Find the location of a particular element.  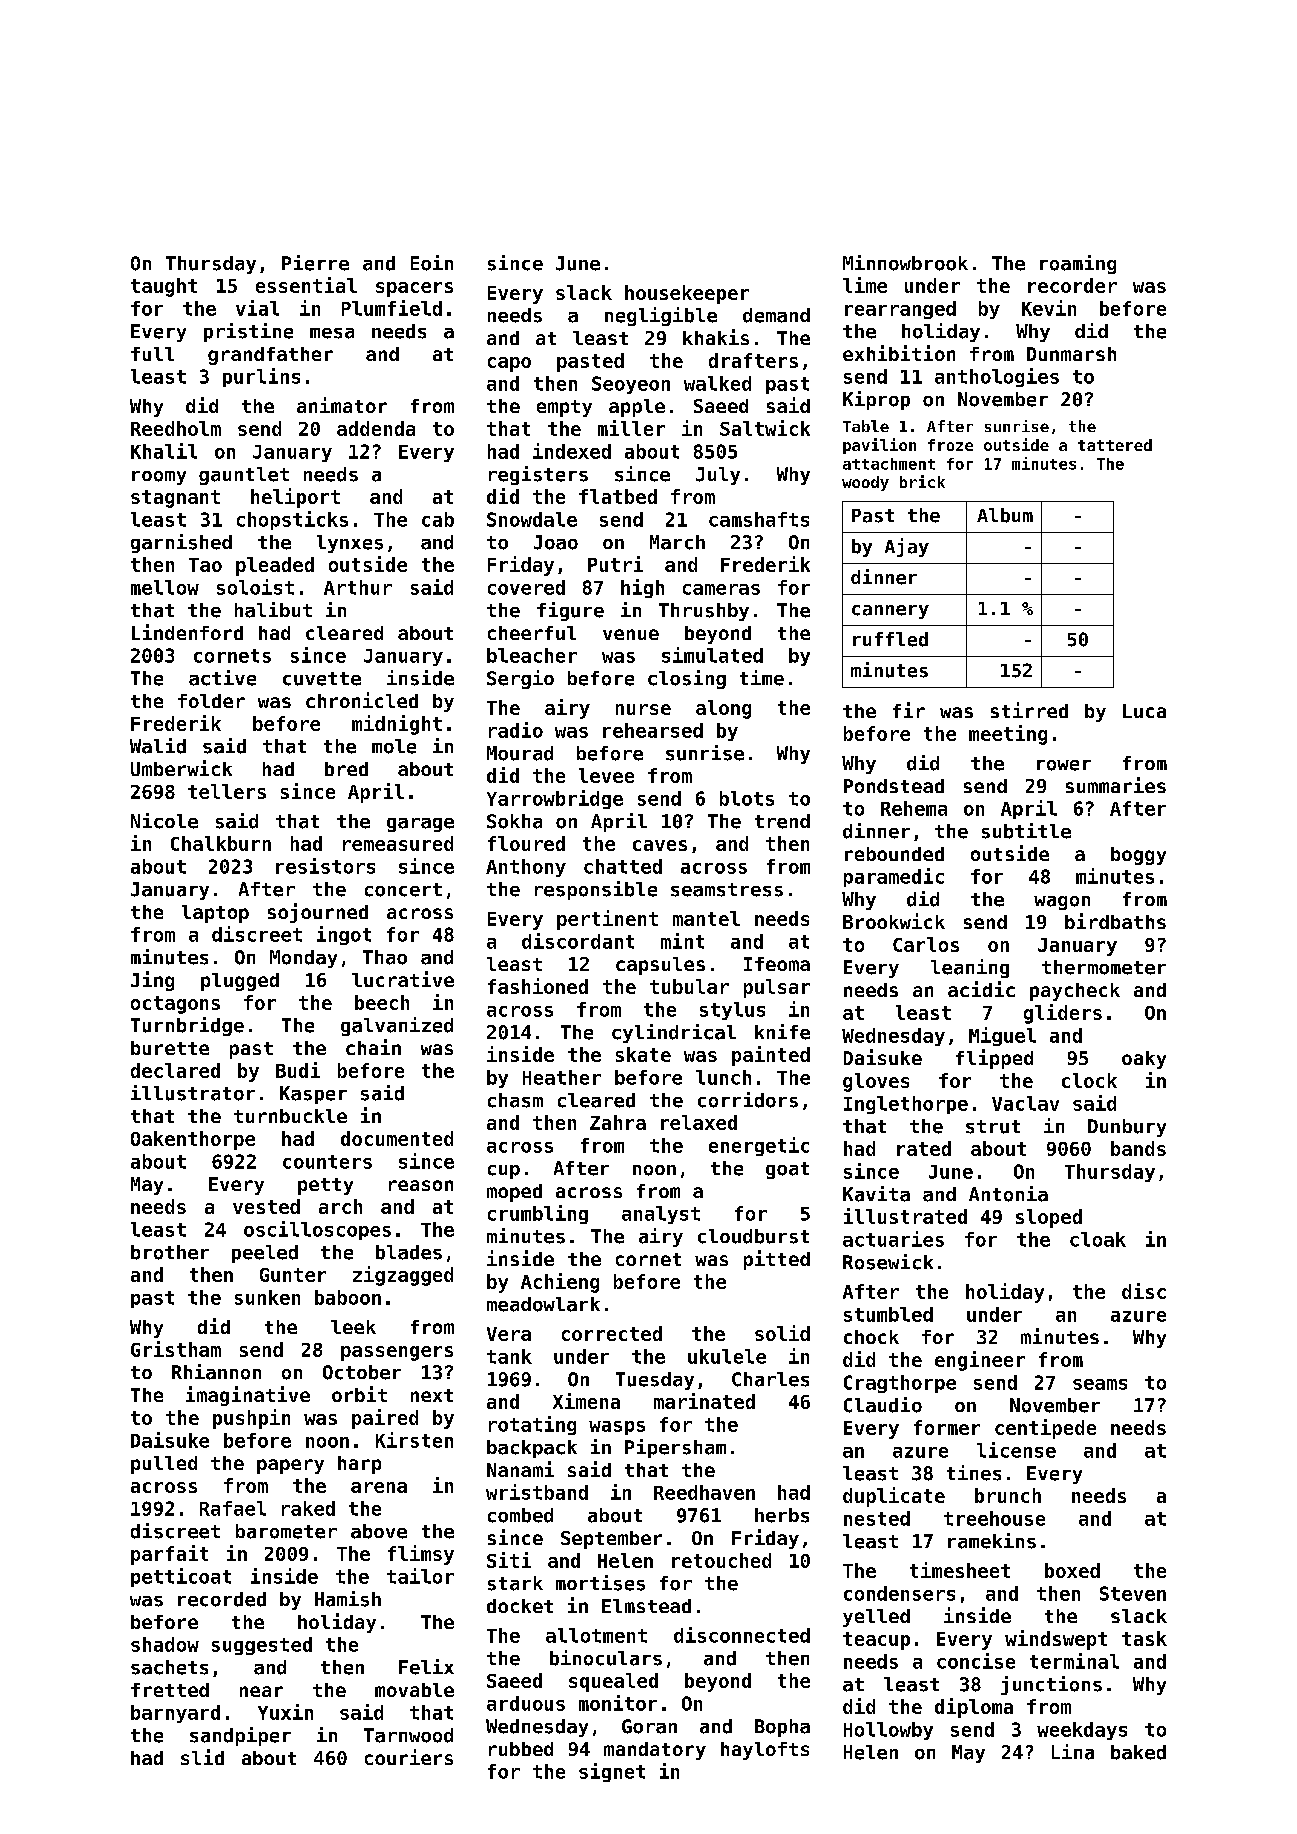

housekeeper is located at coordinates (687, 294).
